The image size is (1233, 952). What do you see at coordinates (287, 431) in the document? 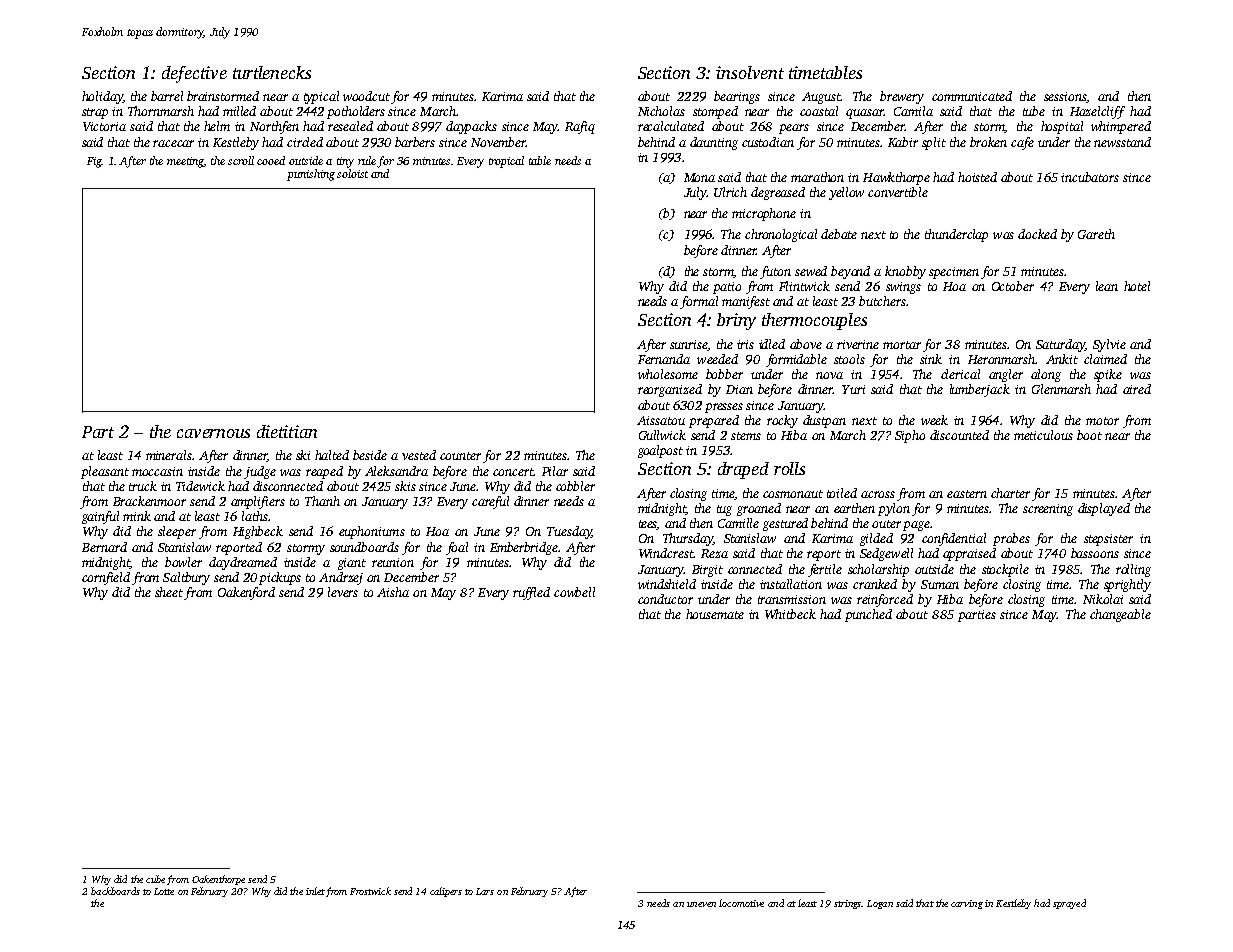
I see `dietitian` at bounding box center [287, 431].
